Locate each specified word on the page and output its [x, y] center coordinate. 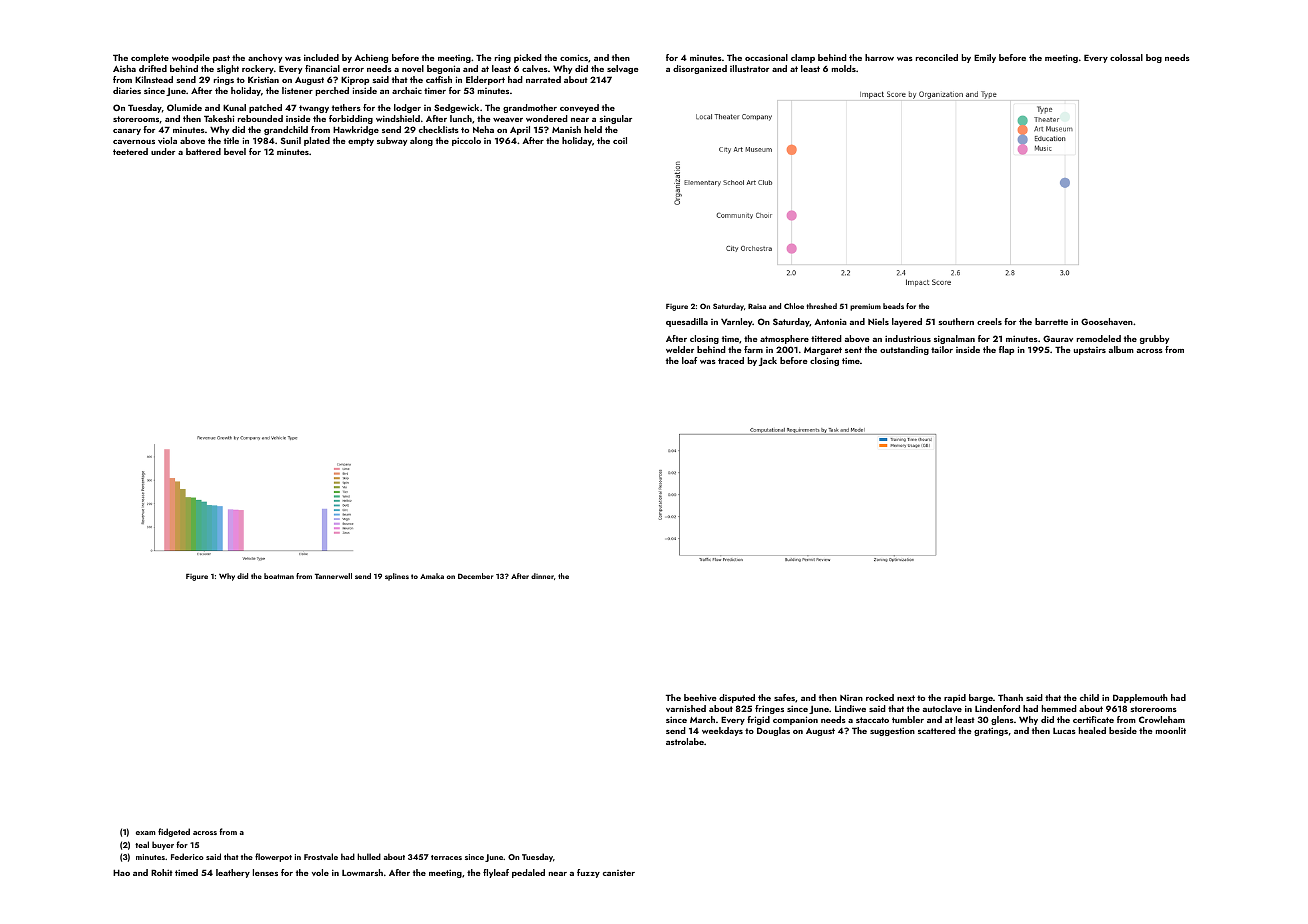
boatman [279, 576]
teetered [130, 151]
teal [142, 844]
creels [989, 321]
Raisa [757, 306]
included [321, 57]
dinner [542, 576]
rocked [880, 697]
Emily [985, 58]
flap [1006, 350]
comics [574, 57]
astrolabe [685, 741]
